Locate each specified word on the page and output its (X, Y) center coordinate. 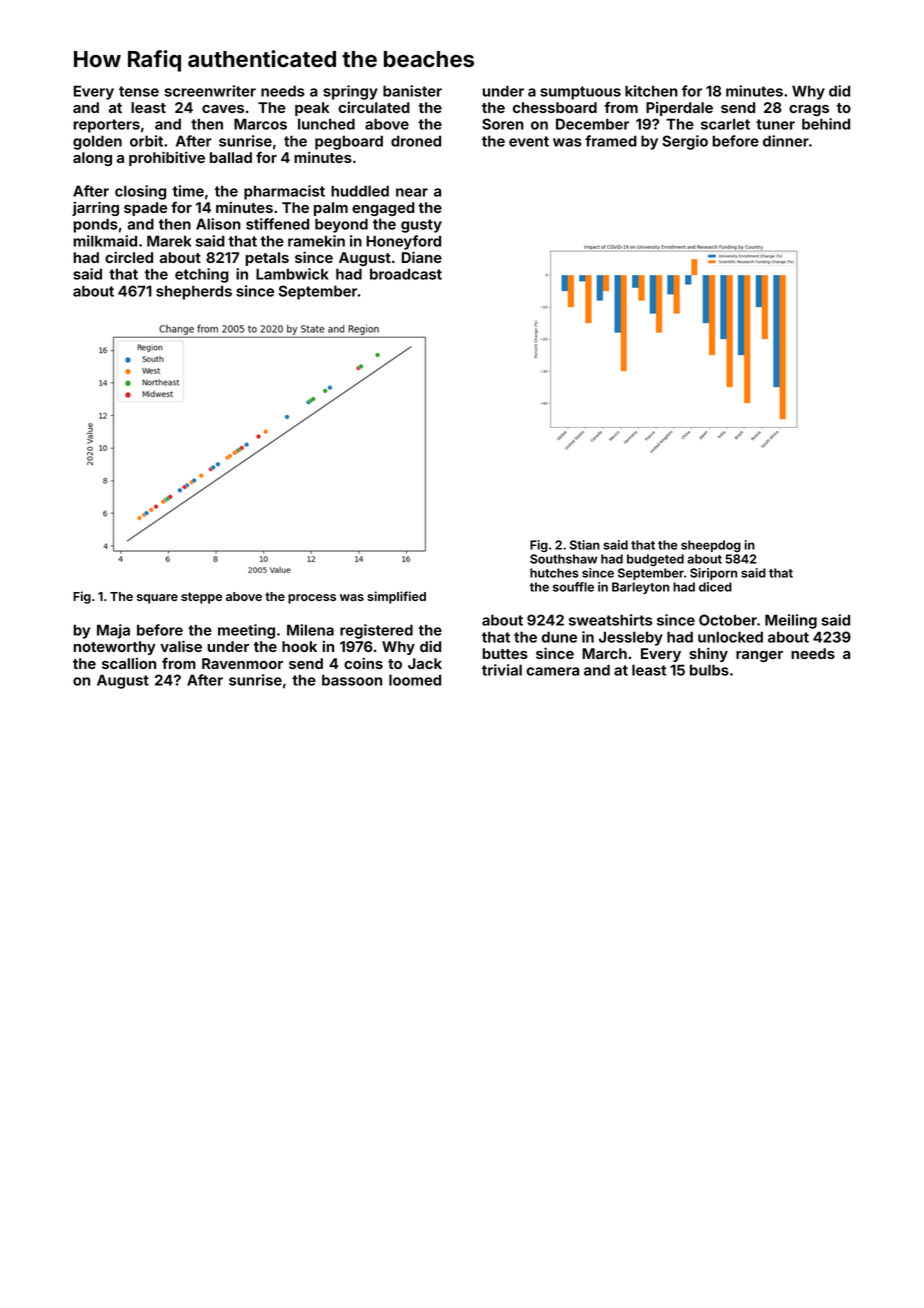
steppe (201, 598)
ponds (95, 225)
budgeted (655, 560)
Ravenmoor (242, 663)
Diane (422, 257)
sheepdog (711, 546)
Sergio (685, 142)
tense (139, 91)
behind (826, 124)
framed (611, 141)
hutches (554, 573)
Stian (585, 545)
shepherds (194, 292)
